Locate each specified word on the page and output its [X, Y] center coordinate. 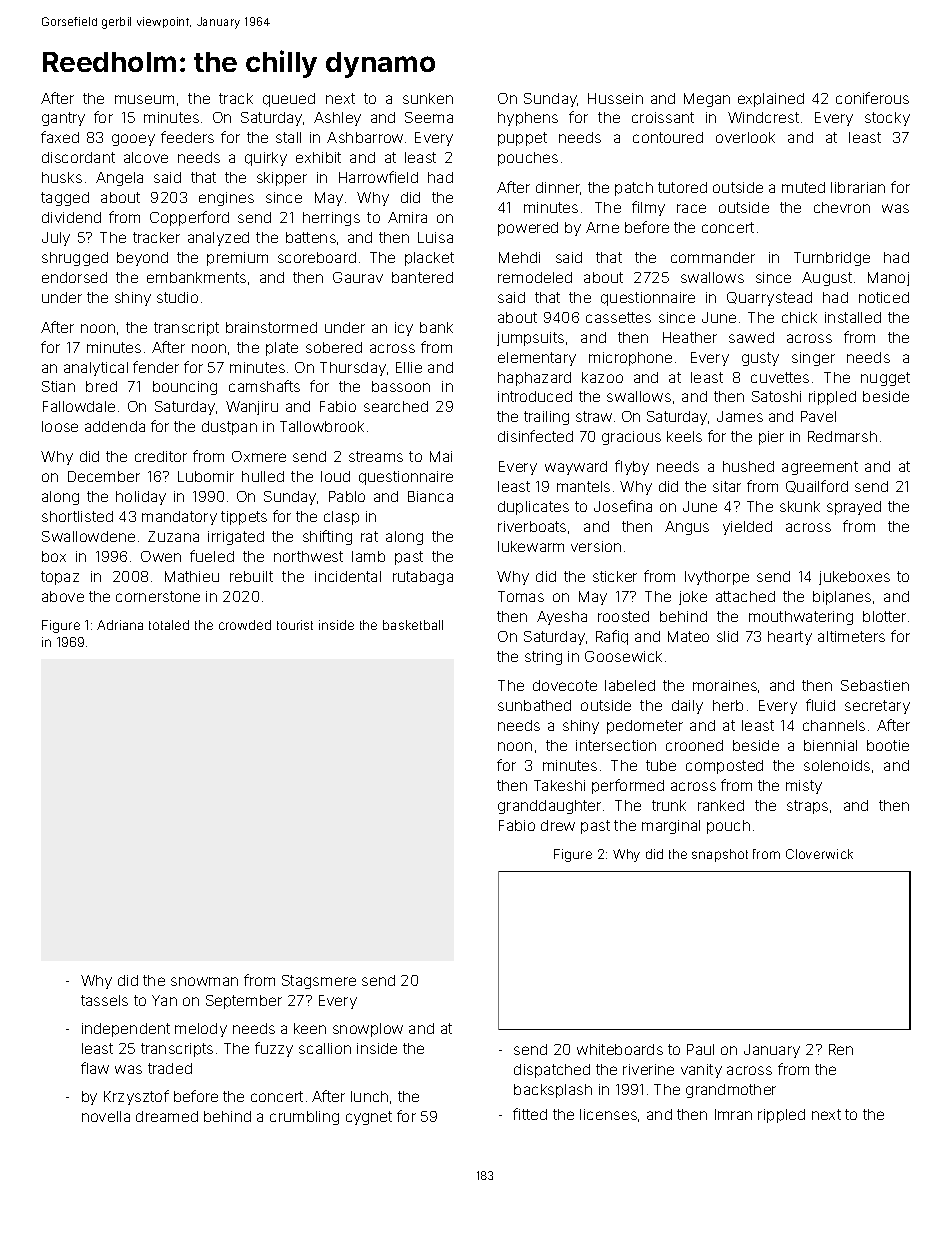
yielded [747, 528]
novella [106, 1116]
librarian [858, 187]
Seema [429, 117]
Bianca [430, 496]
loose [60, 426]
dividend [71, 217]
